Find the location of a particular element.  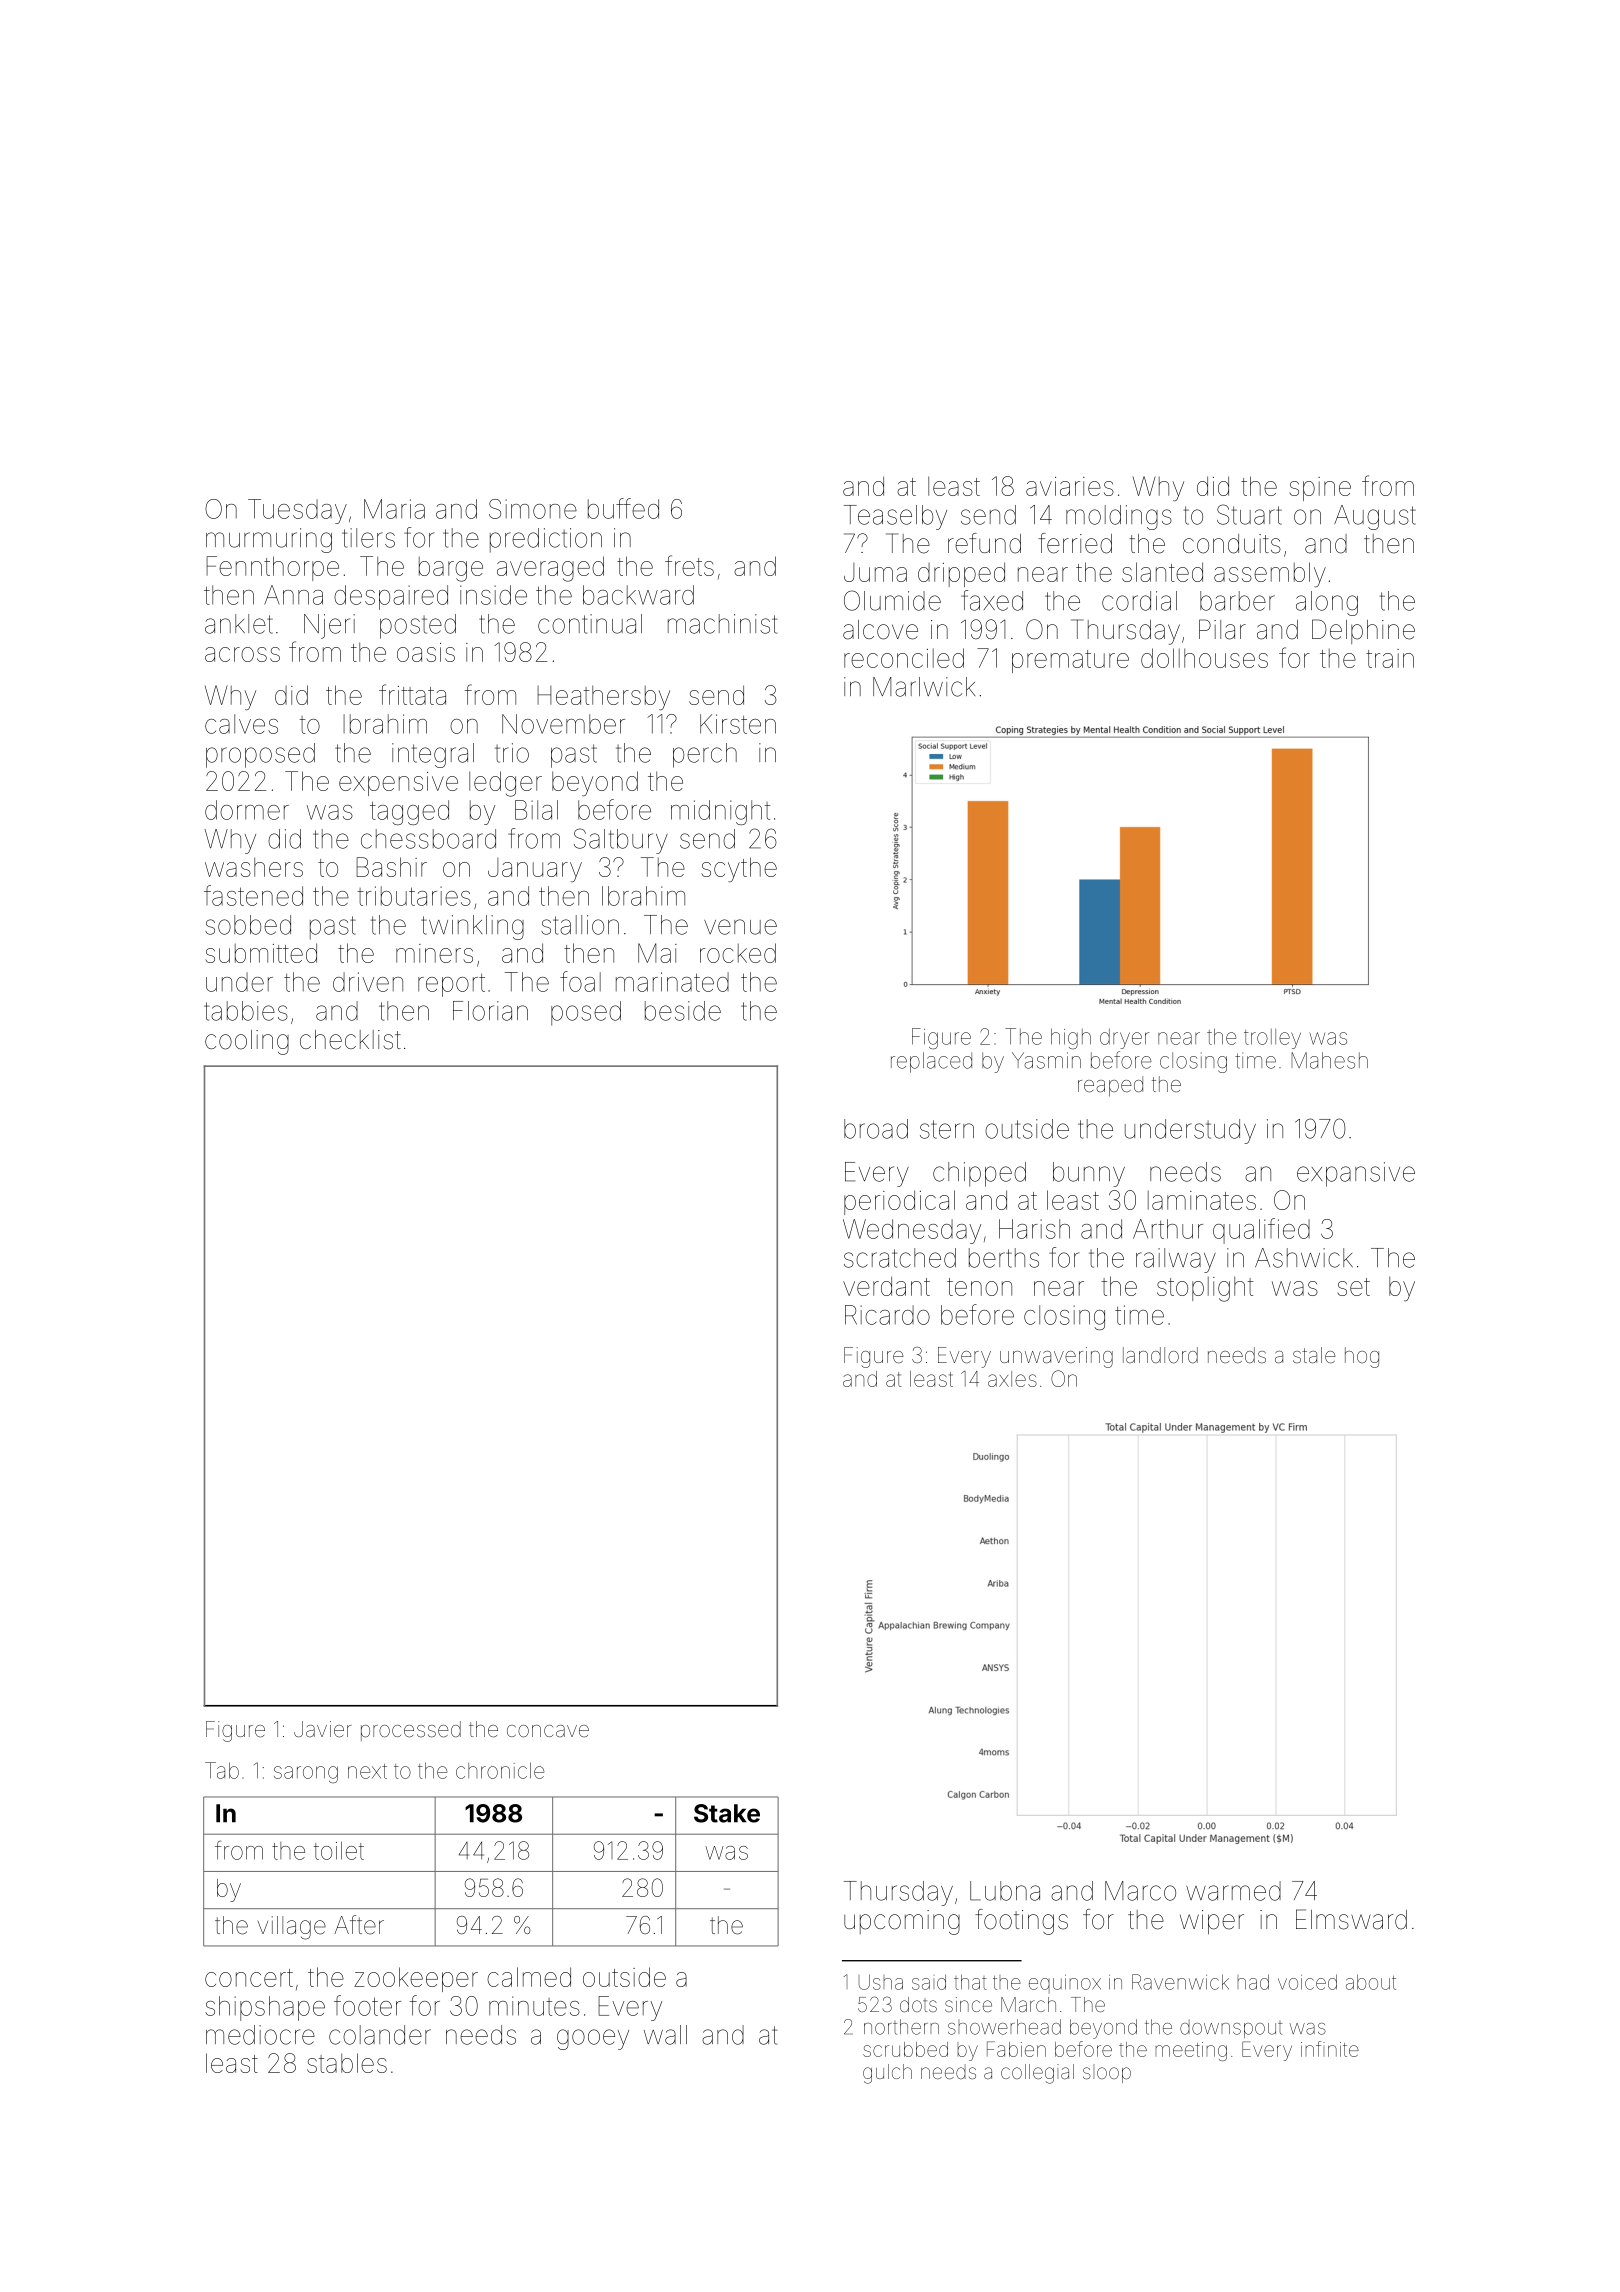

sloop is located at coordinates (1107, 2073).
